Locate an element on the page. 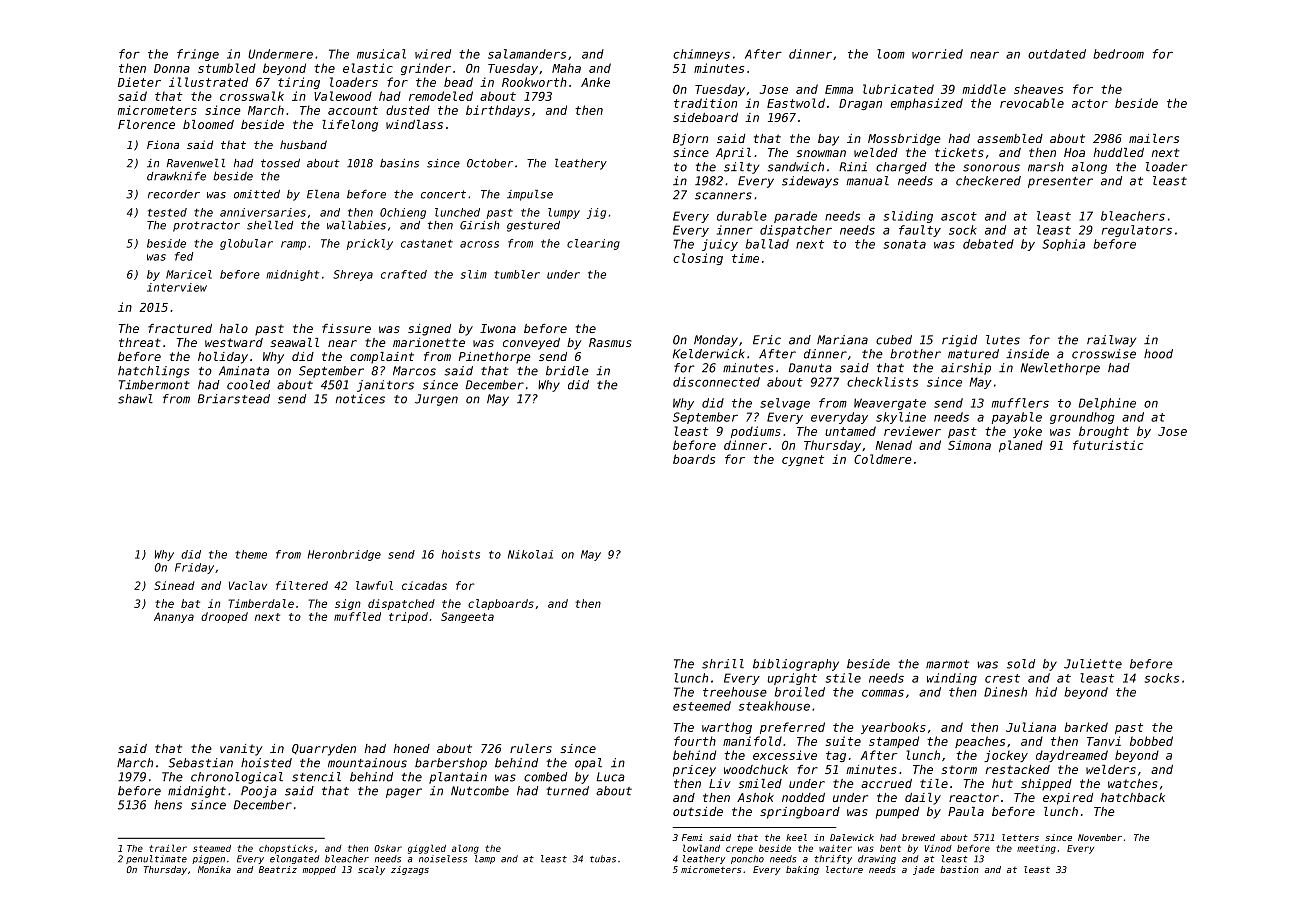 Image resolution: width=1308 pixels, height=924 pixels. manifold is located at coordinates (752, 741).
